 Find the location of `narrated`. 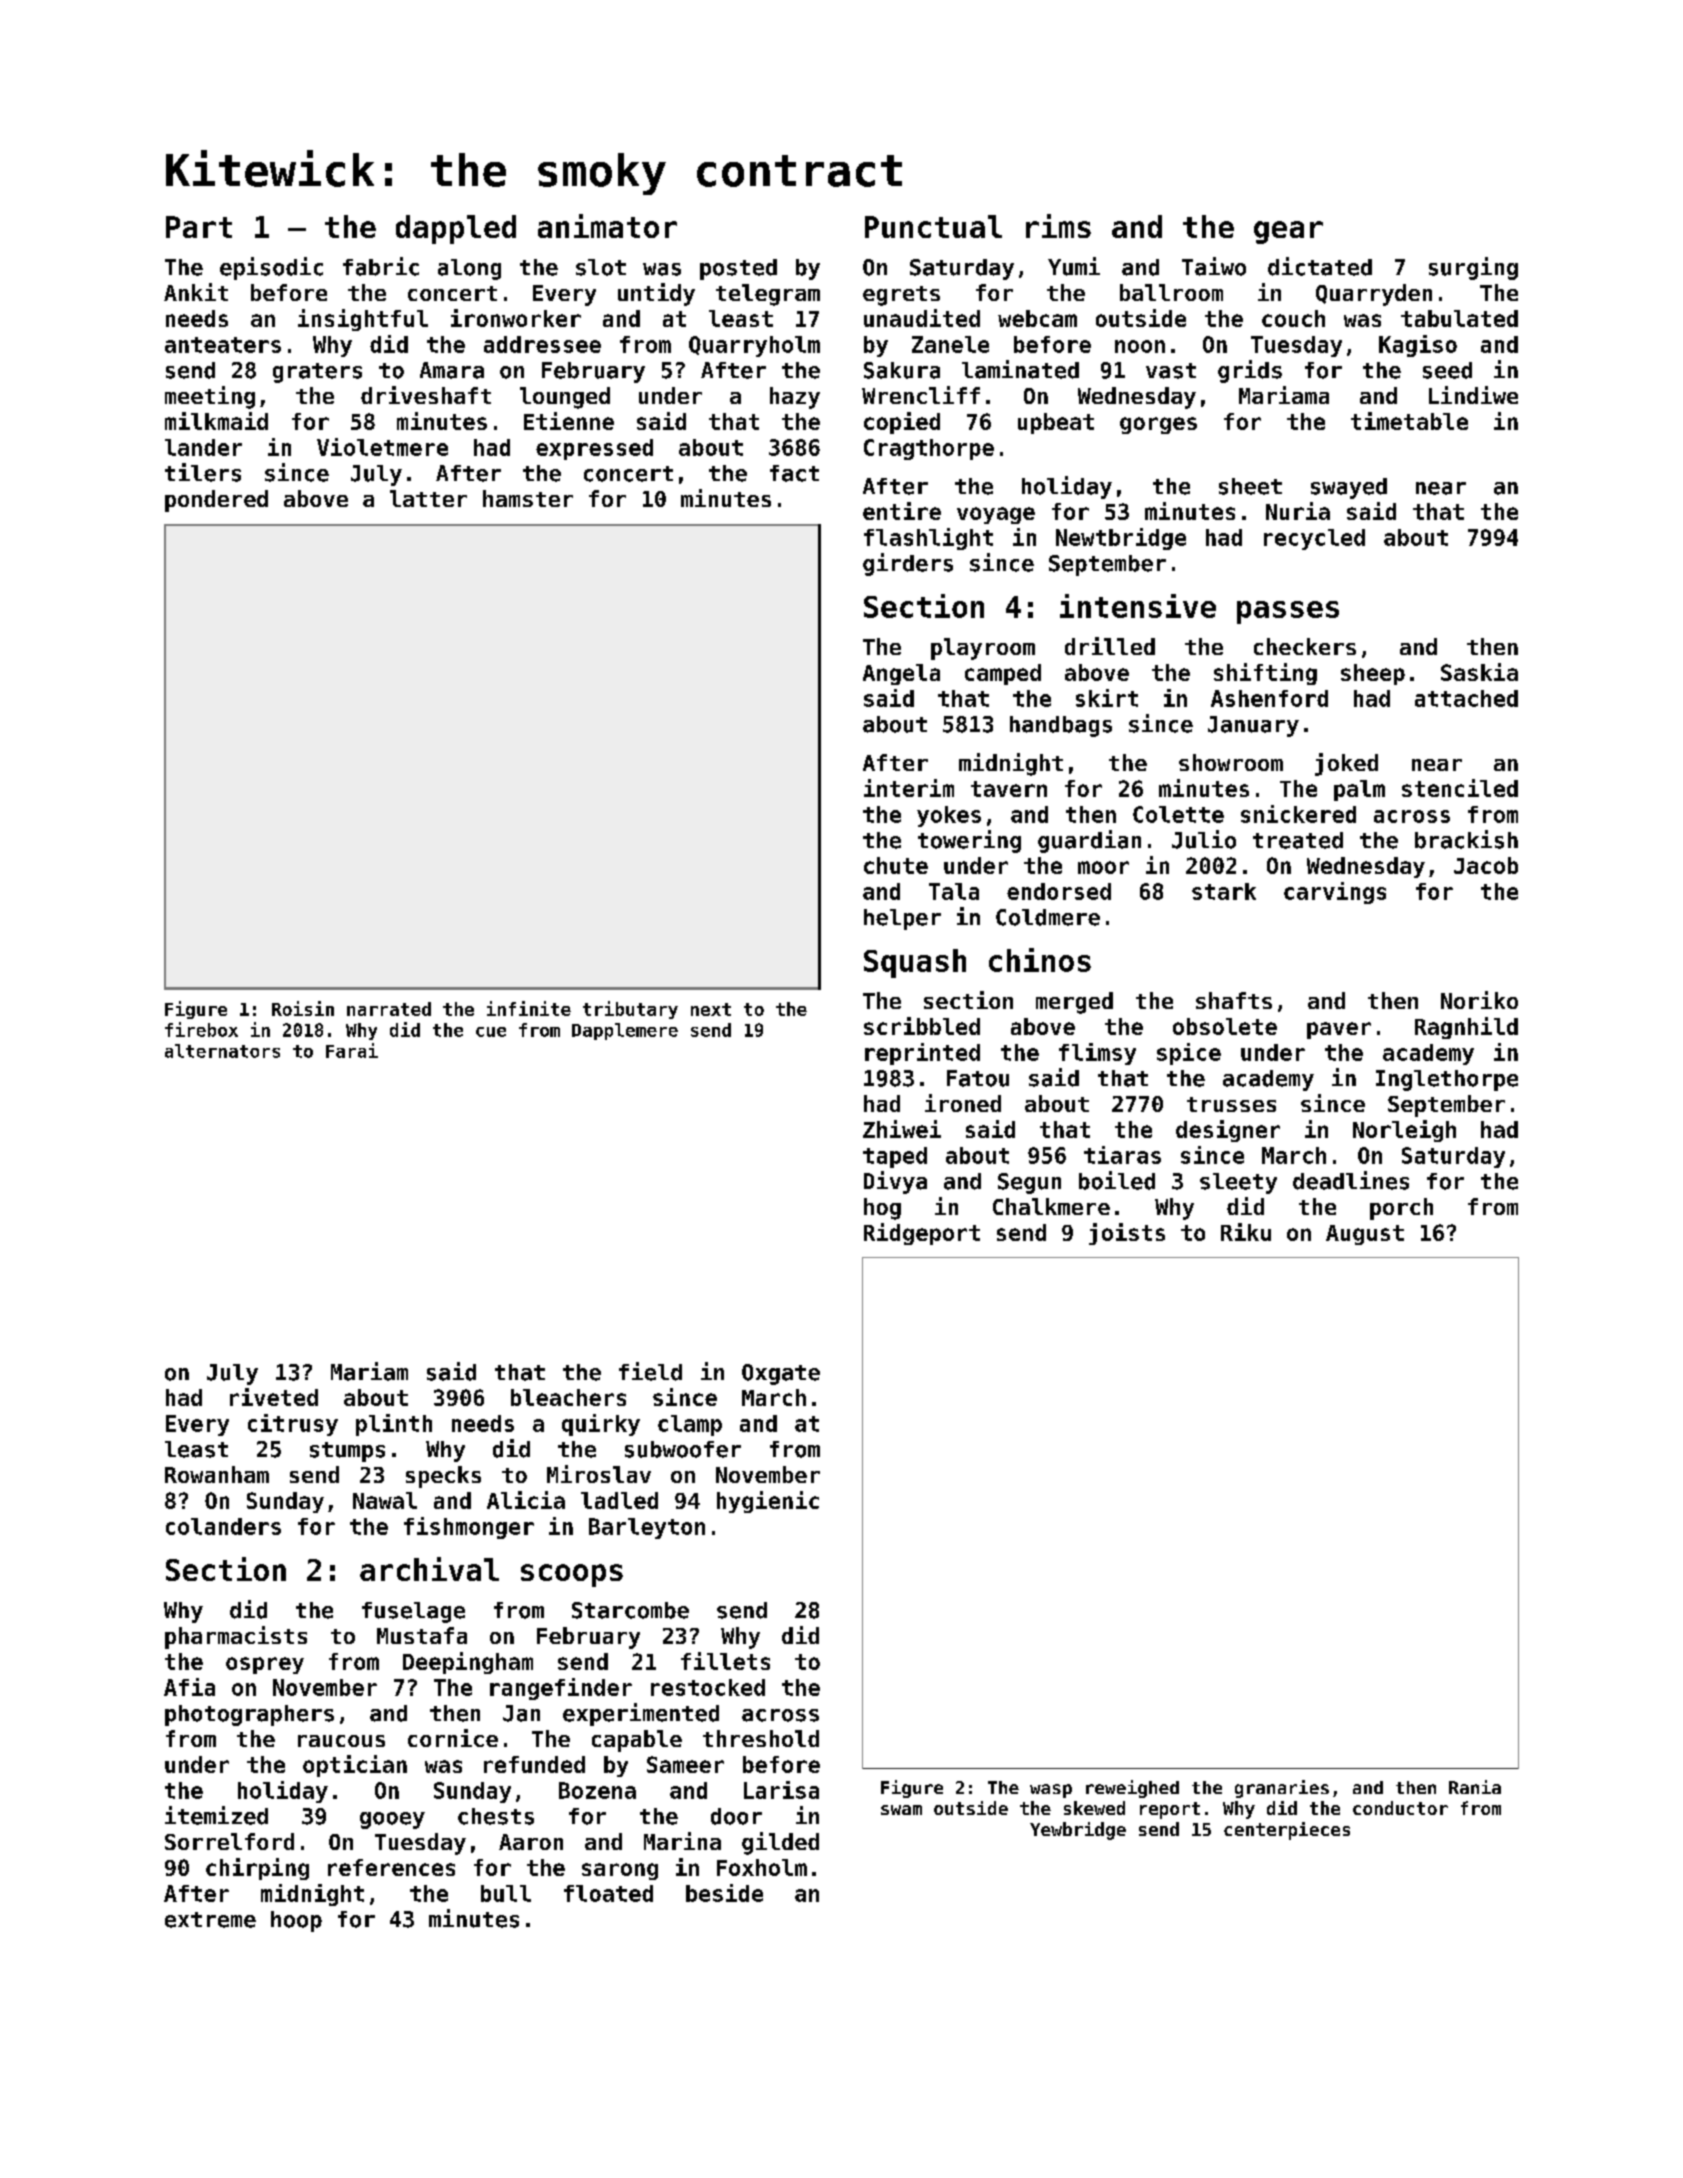

narrated is located at coordinates (389, 1009).
